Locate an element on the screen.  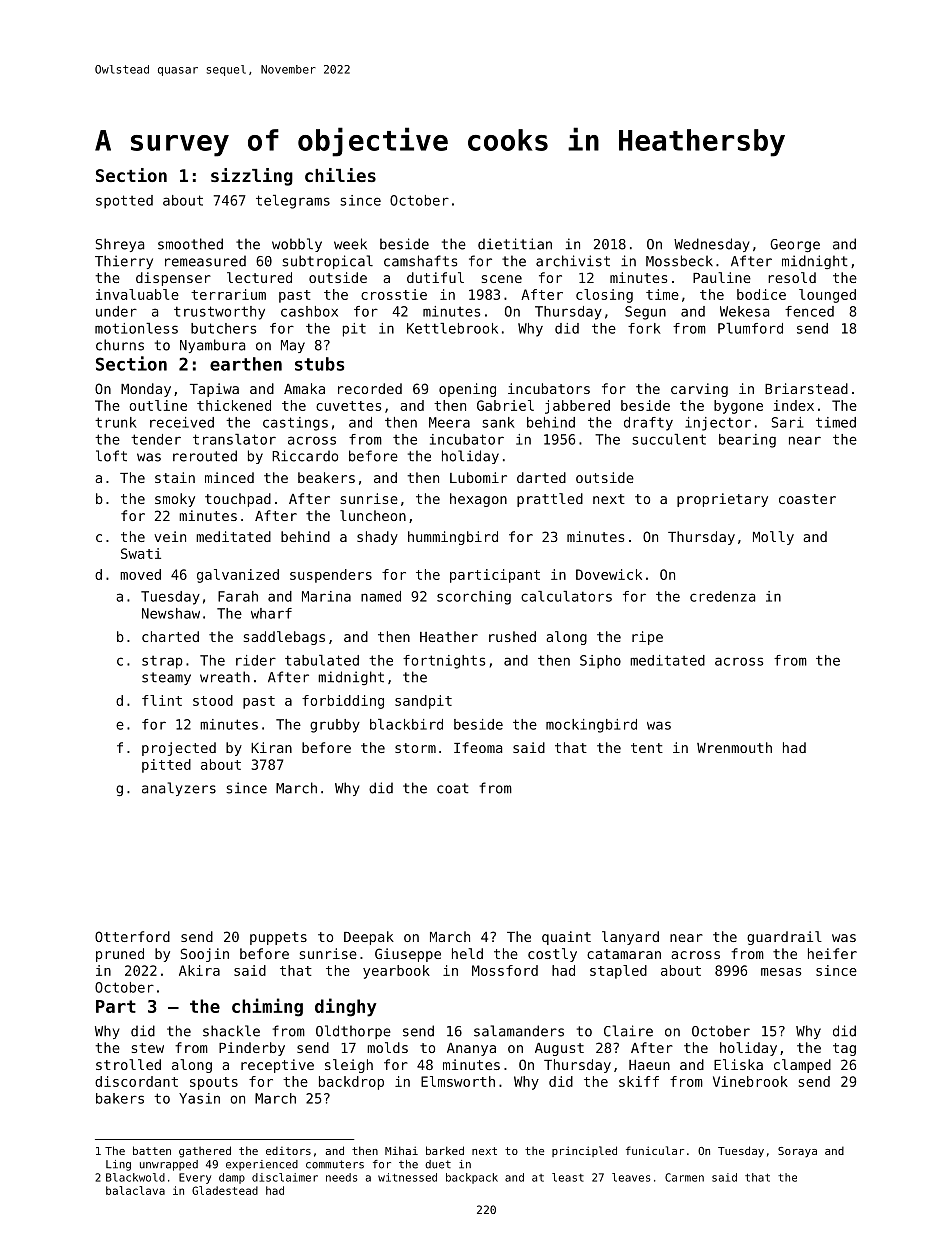
disclaimer is located at coordinates (285, 1177).
